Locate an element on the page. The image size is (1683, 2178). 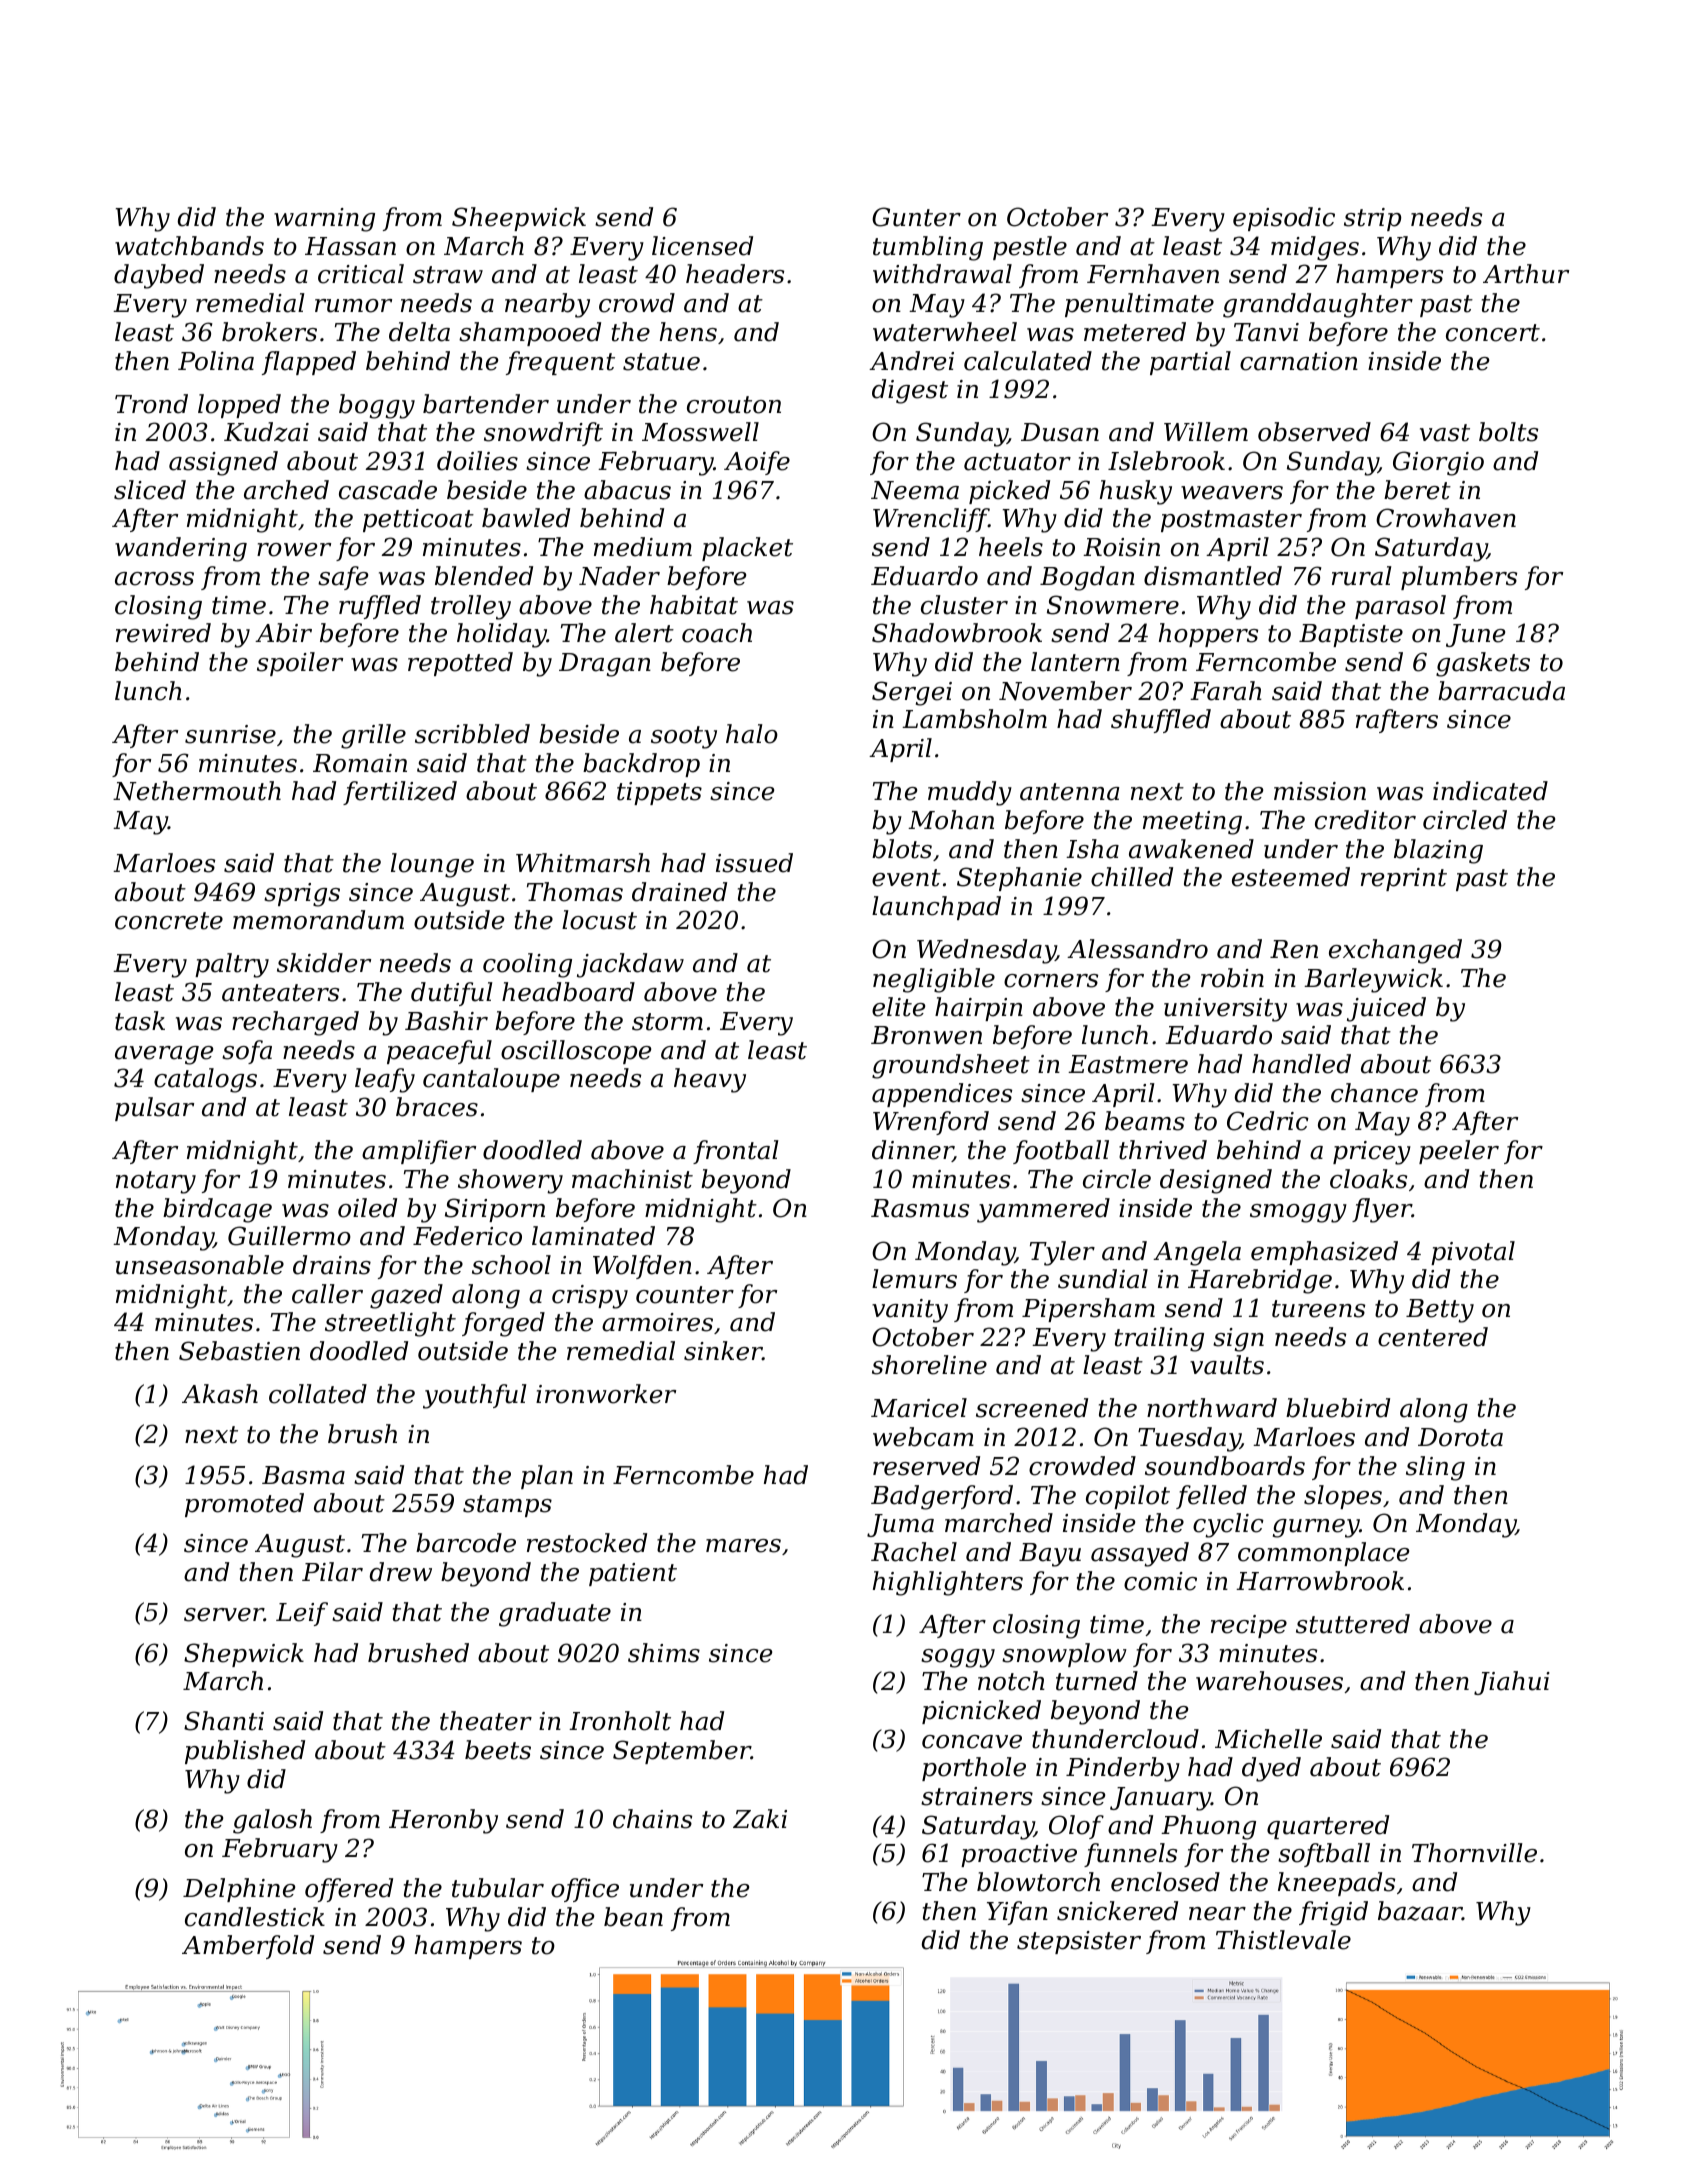
bean is located at coordinates (633, 1917).
